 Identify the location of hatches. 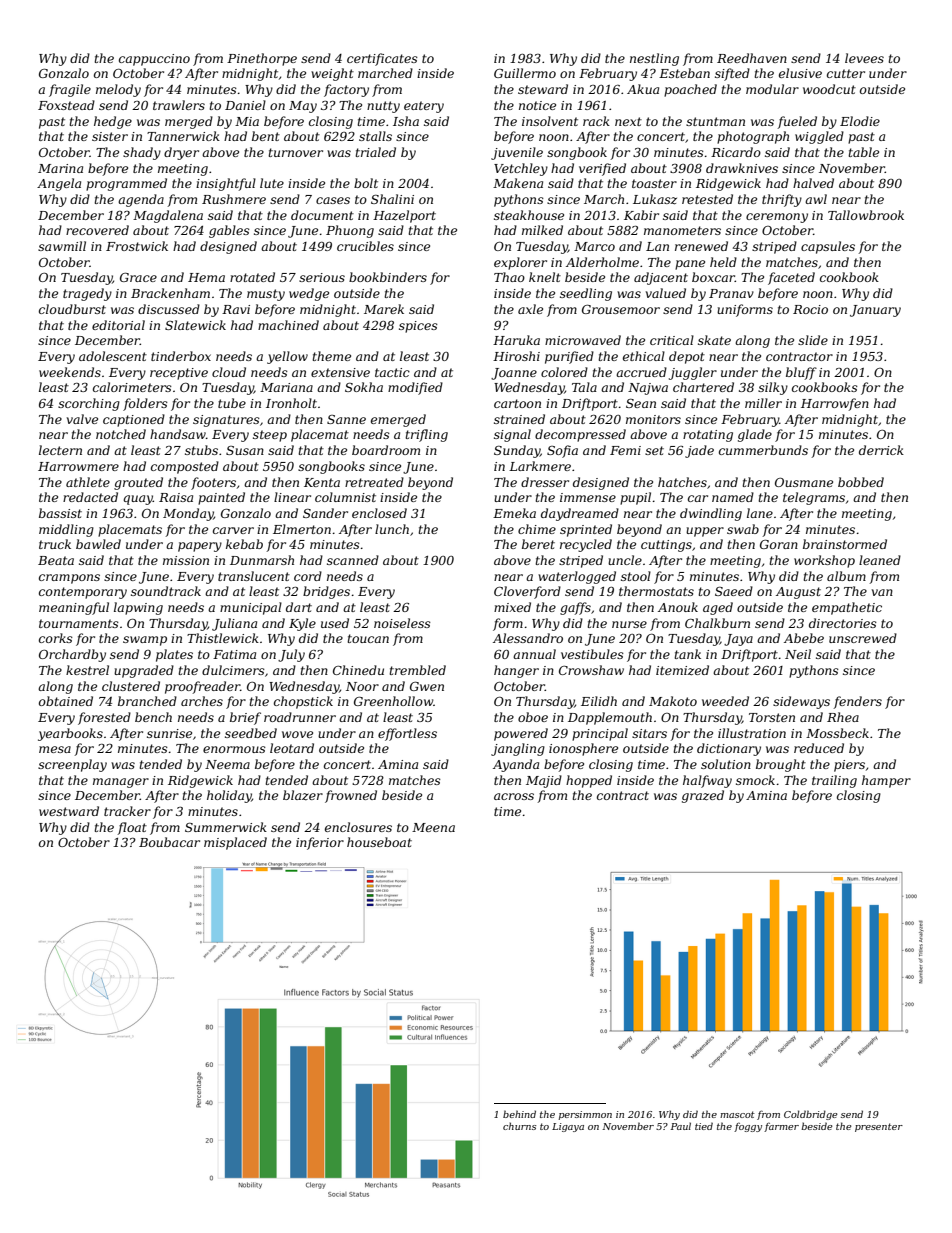
(682, 482).
